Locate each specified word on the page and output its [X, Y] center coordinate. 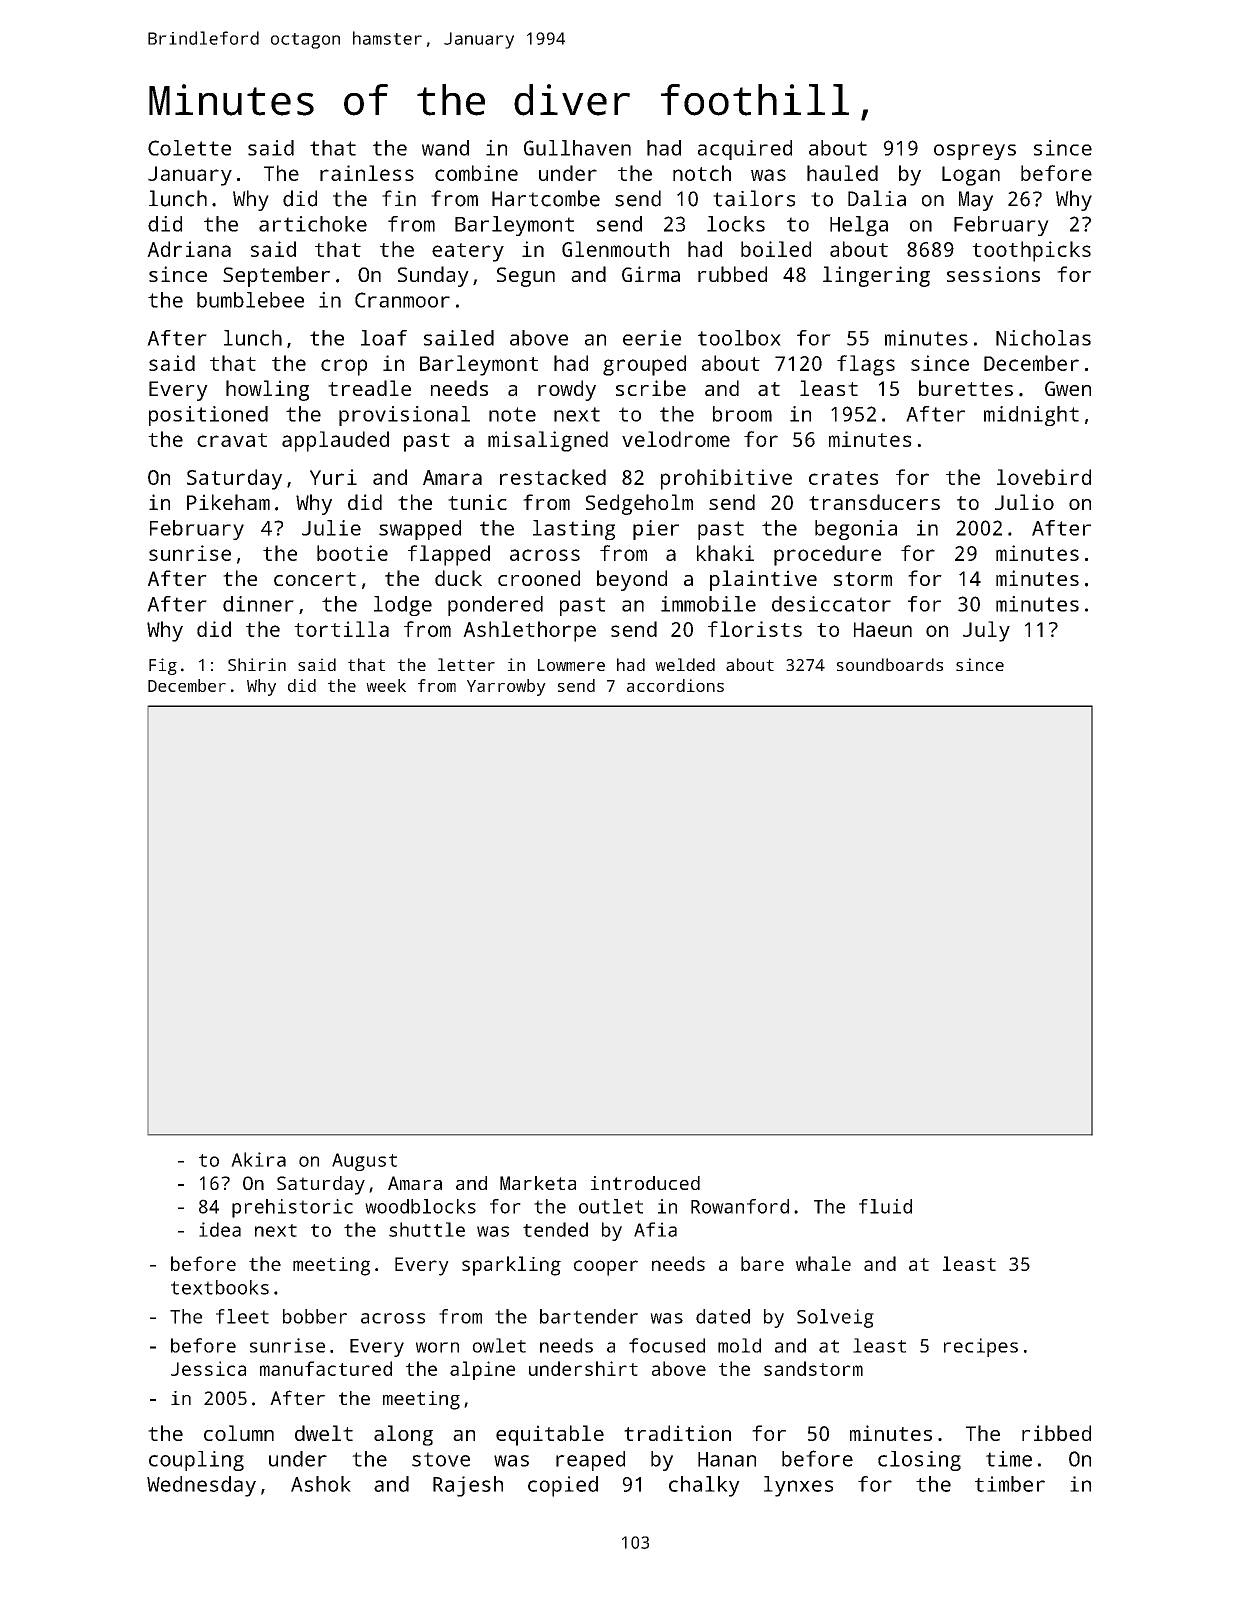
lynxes [798, 1486]
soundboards [890, 664]
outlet [611, 1206]
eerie [652, 338]
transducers [874, 502]
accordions [675, 685]
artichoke [313, 224]
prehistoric [292, 1208]
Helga [859, 226]
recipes [981, 1347]
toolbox [739, 338]
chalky [704, 1486]
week [386, 685]
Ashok [321, 1484]
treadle [369, 388]
